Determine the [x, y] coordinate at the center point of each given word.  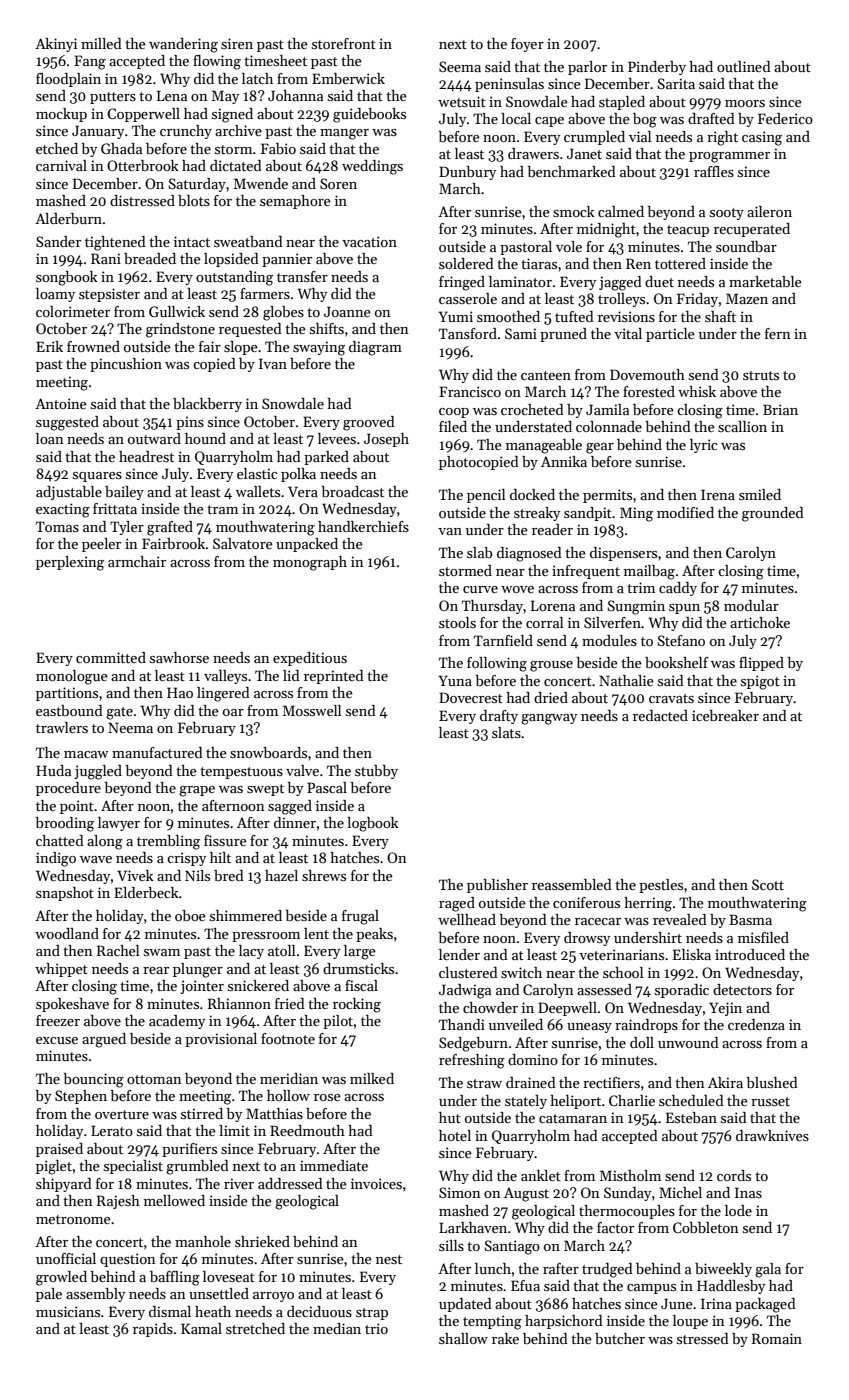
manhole [203, 1241]
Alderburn [68, 218]
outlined [744, 66]
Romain [777, 1338]
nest [389, 1259]
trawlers [62, 727]
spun [684, 609]
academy [177, 1022]
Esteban [691, 1117]
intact [192, 241]
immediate [334, 1165]
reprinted [334, 677]
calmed [621, 211]
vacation [369, 241]
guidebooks [369, 115]
